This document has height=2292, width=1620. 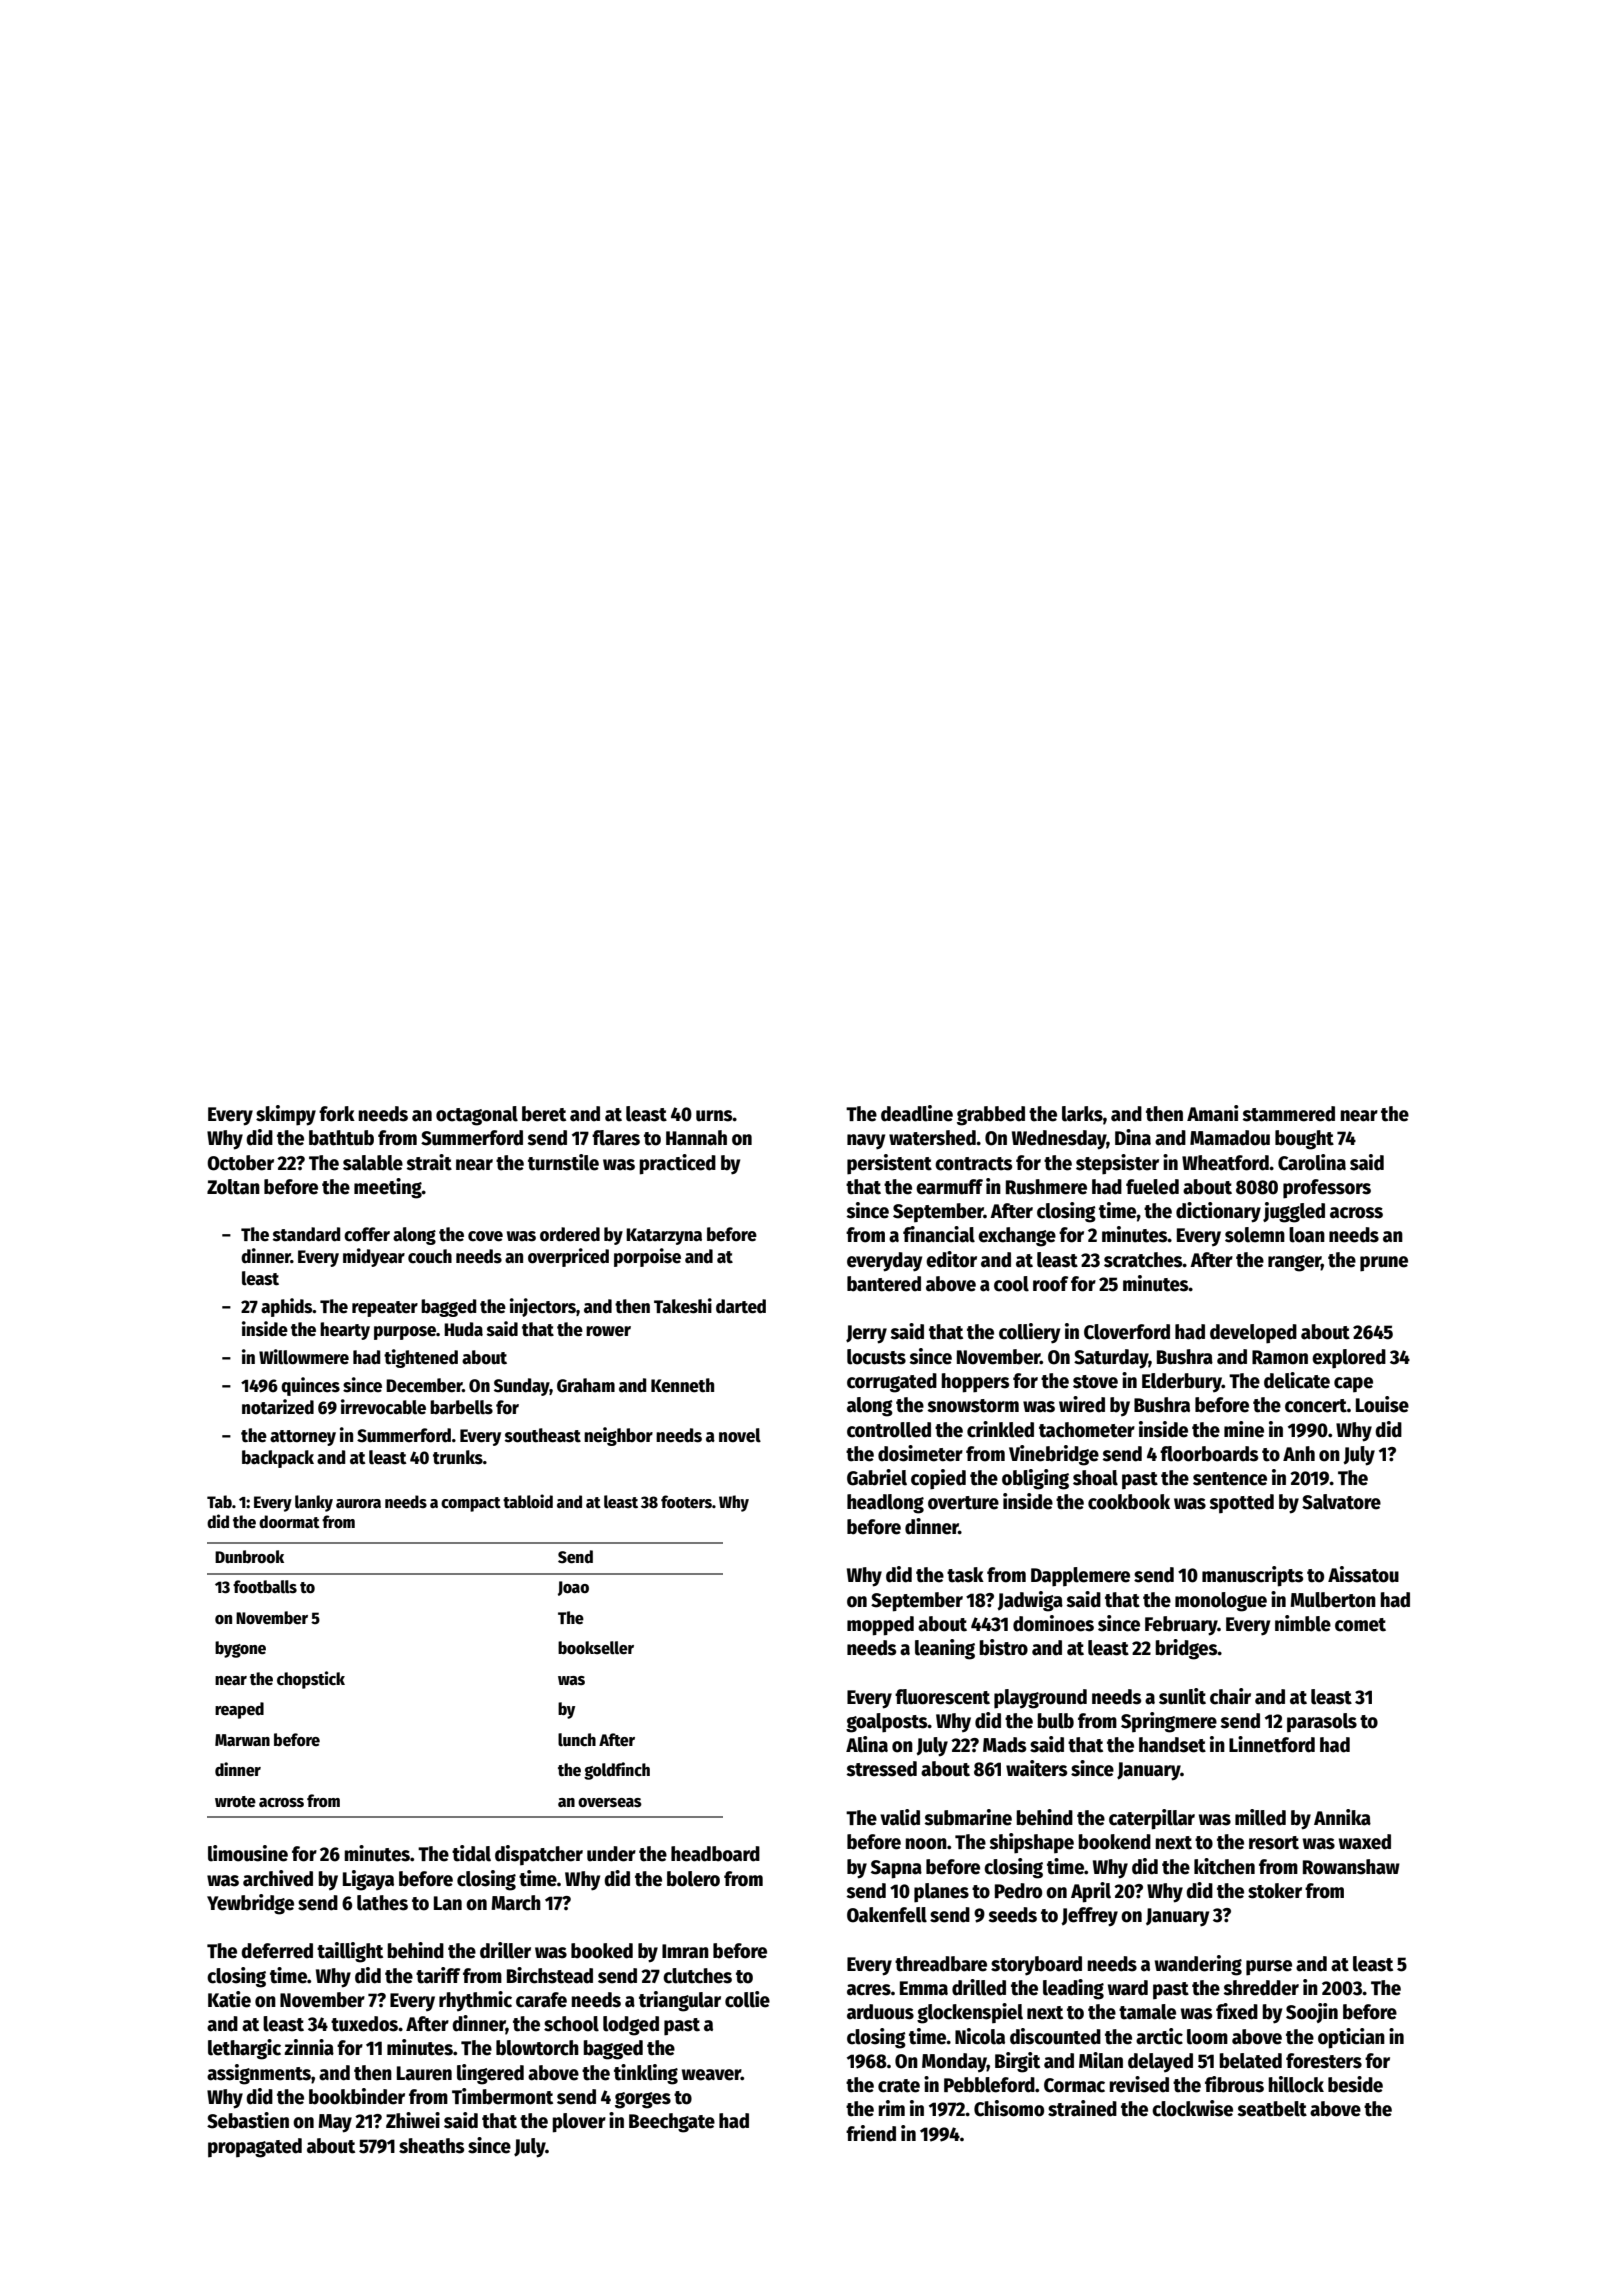 I want to click on compact, so click(x=471, y=1504).
